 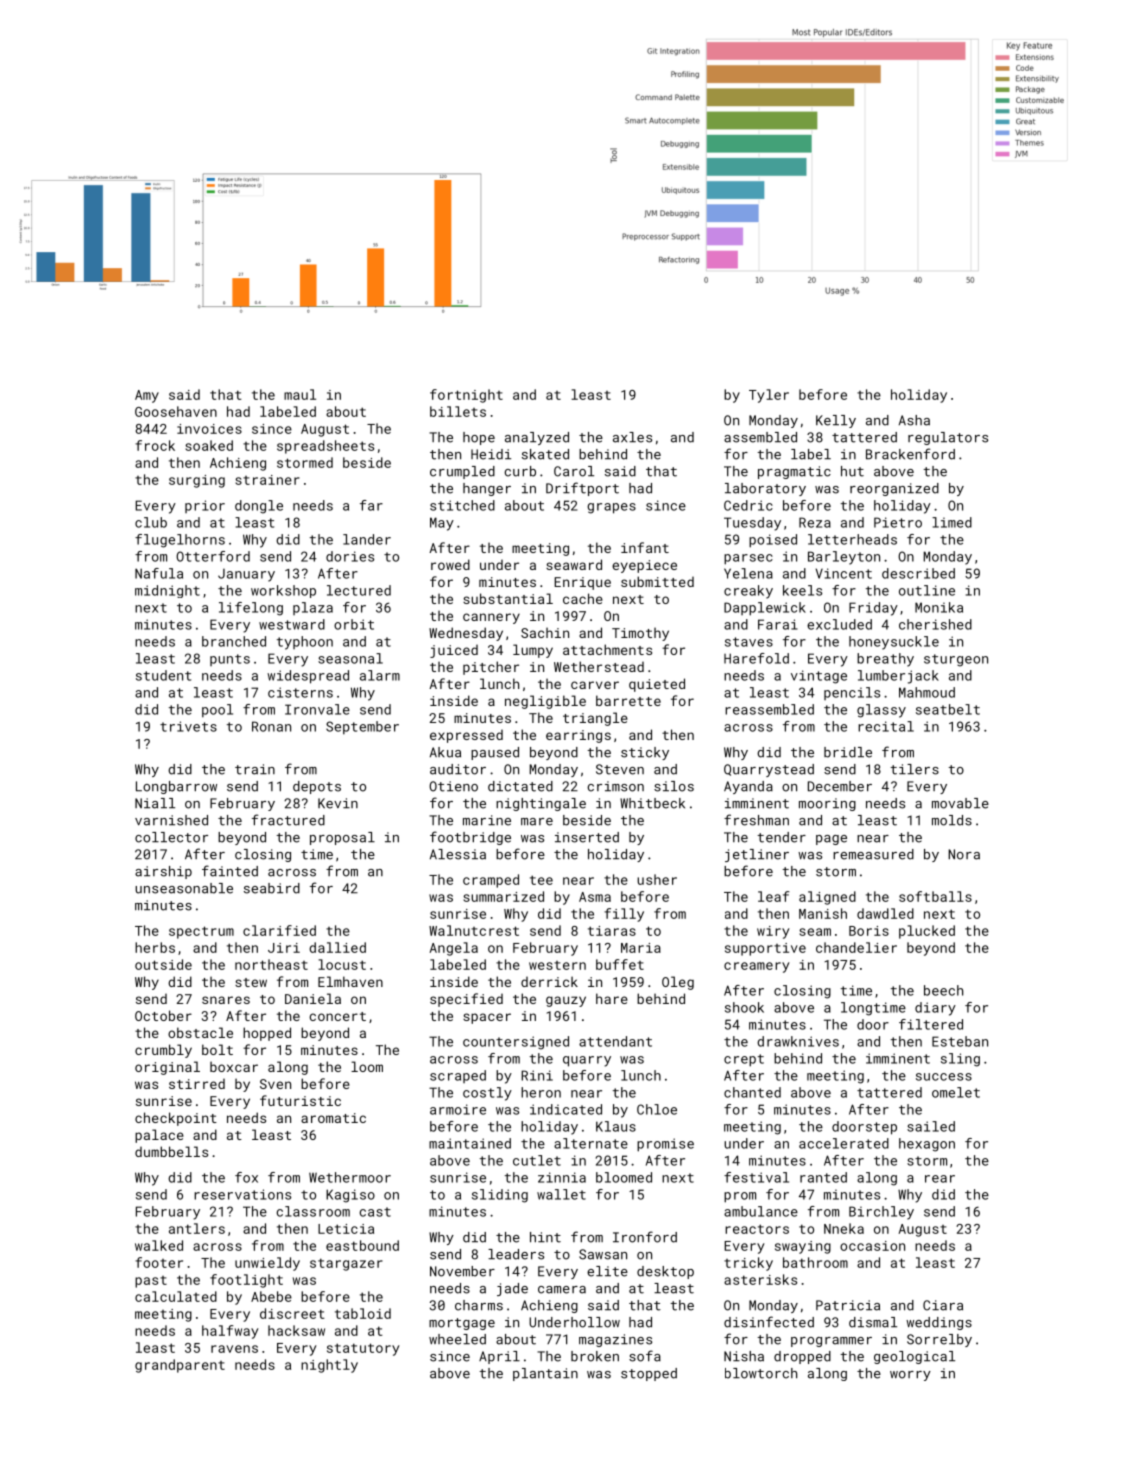 I want to click on stopped, so click(x=649, y=1374).
